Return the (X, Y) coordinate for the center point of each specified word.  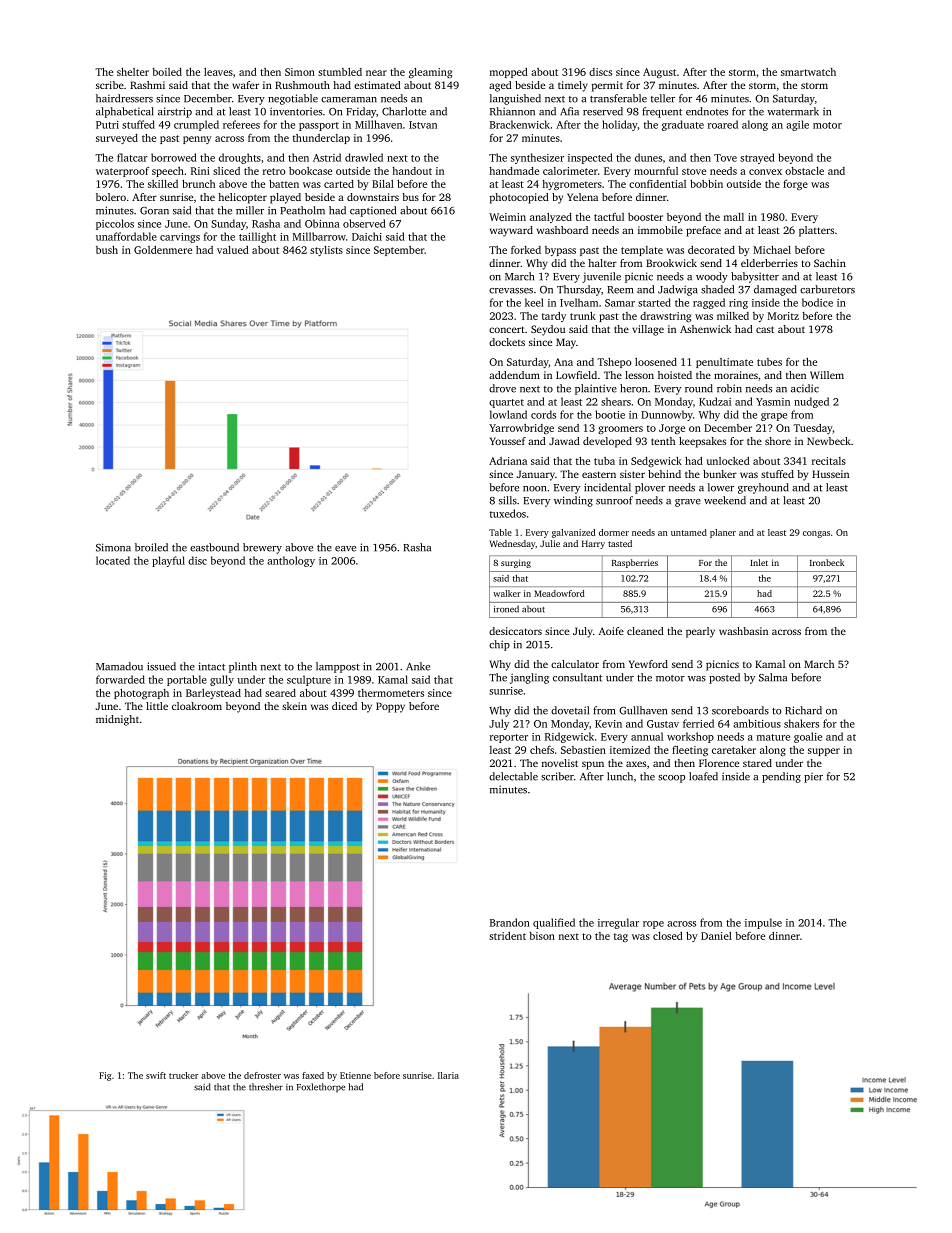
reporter (509, 738)
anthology (291, 561)
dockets (507, 342)
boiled (167, 72)
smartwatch (808, 72)
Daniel (716, 936)
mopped (509, 73)
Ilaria (448, 1075)
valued (233, 250)
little (157, 706)
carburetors (827, 289)
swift (156, 1075)
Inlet (759, 562)
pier (813, 778)
